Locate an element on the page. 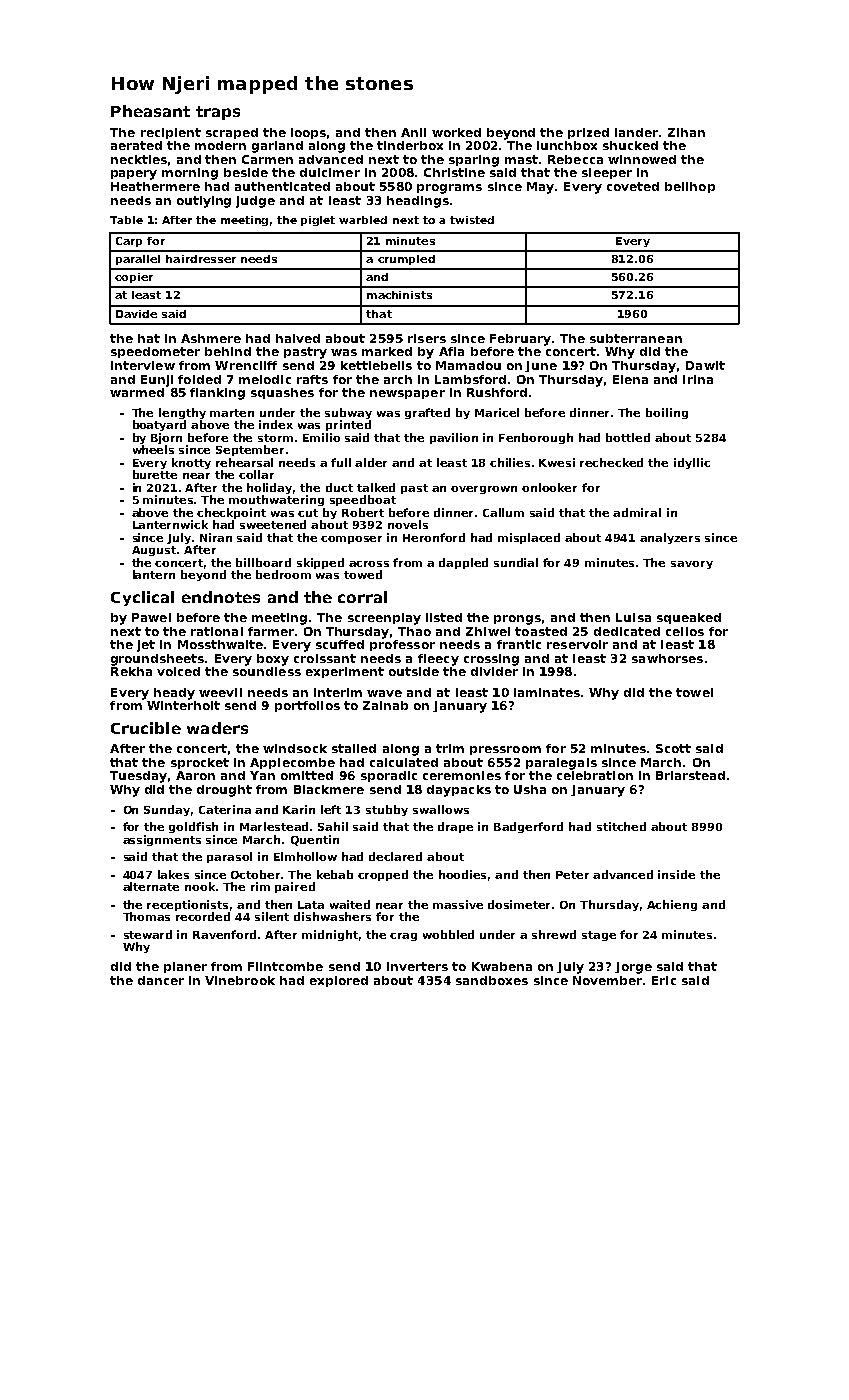 The height and width of the document is (1400, 849). subway is located at coordinates (348, 413).
